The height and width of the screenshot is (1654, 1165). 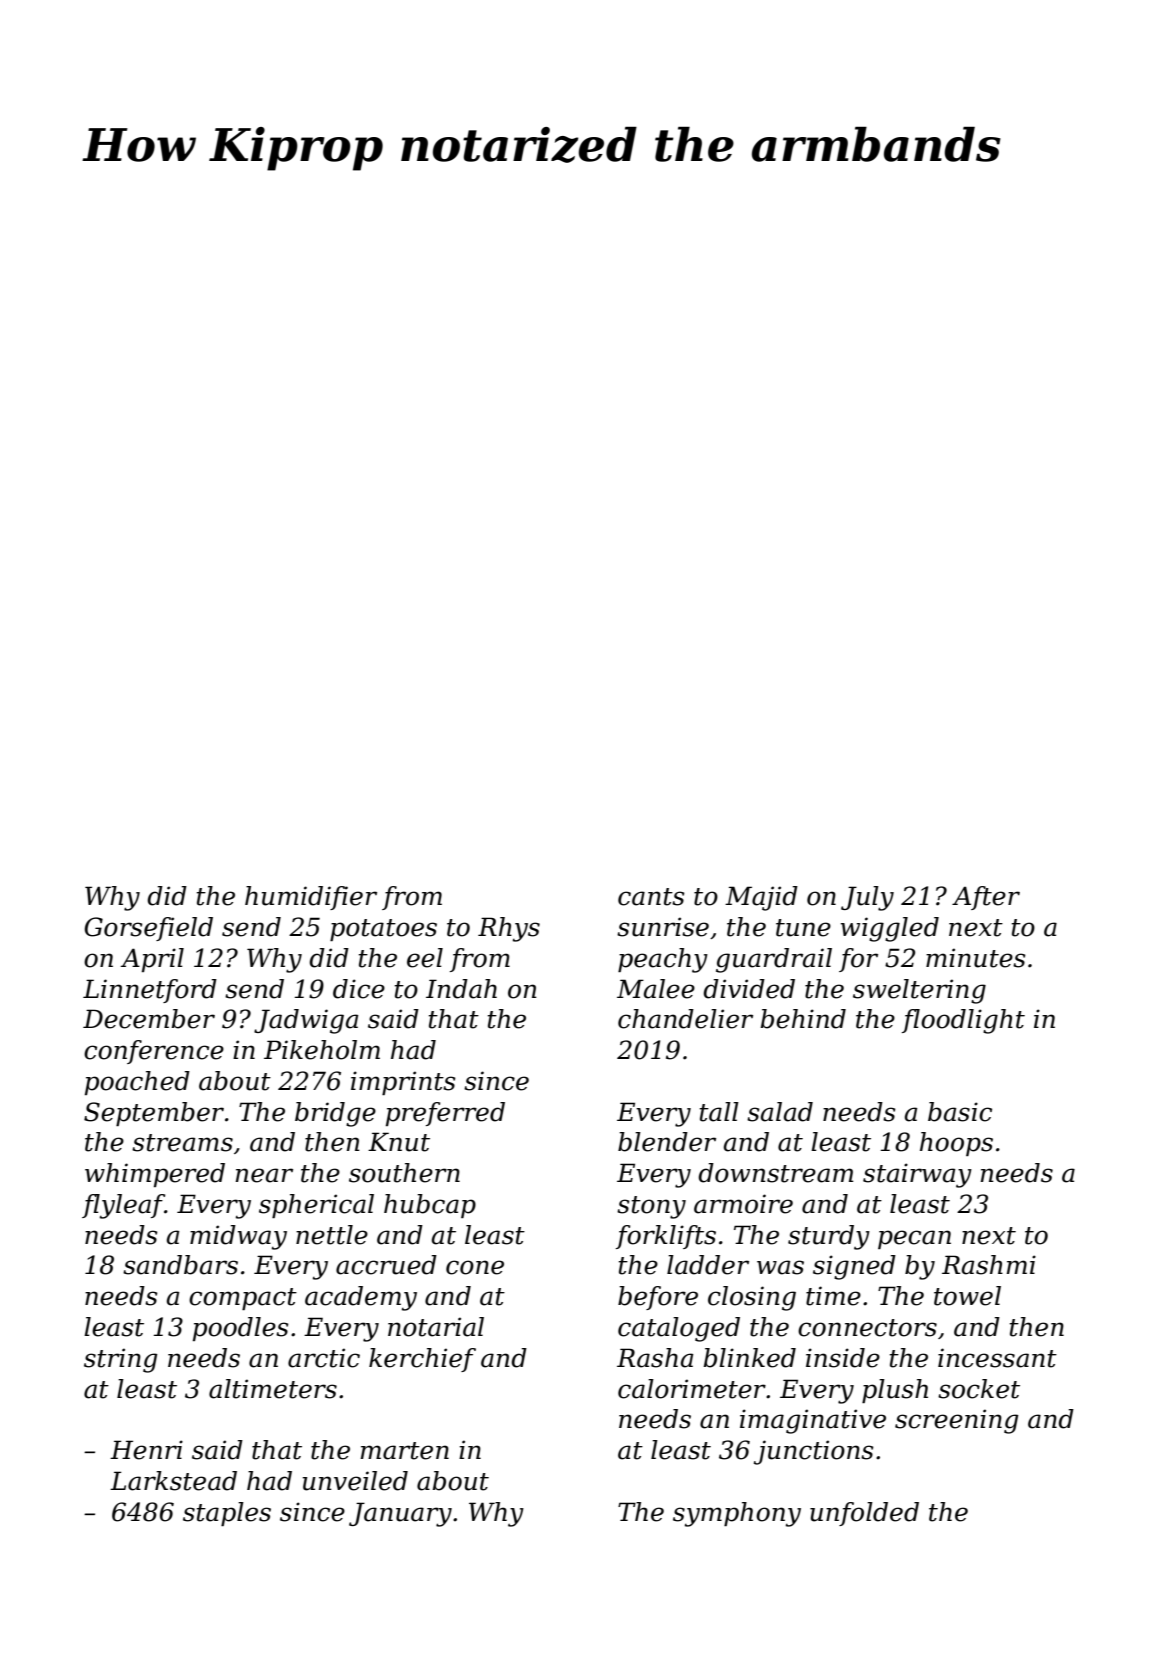 I want to click on stairway, so click(x=917, y=1175).
